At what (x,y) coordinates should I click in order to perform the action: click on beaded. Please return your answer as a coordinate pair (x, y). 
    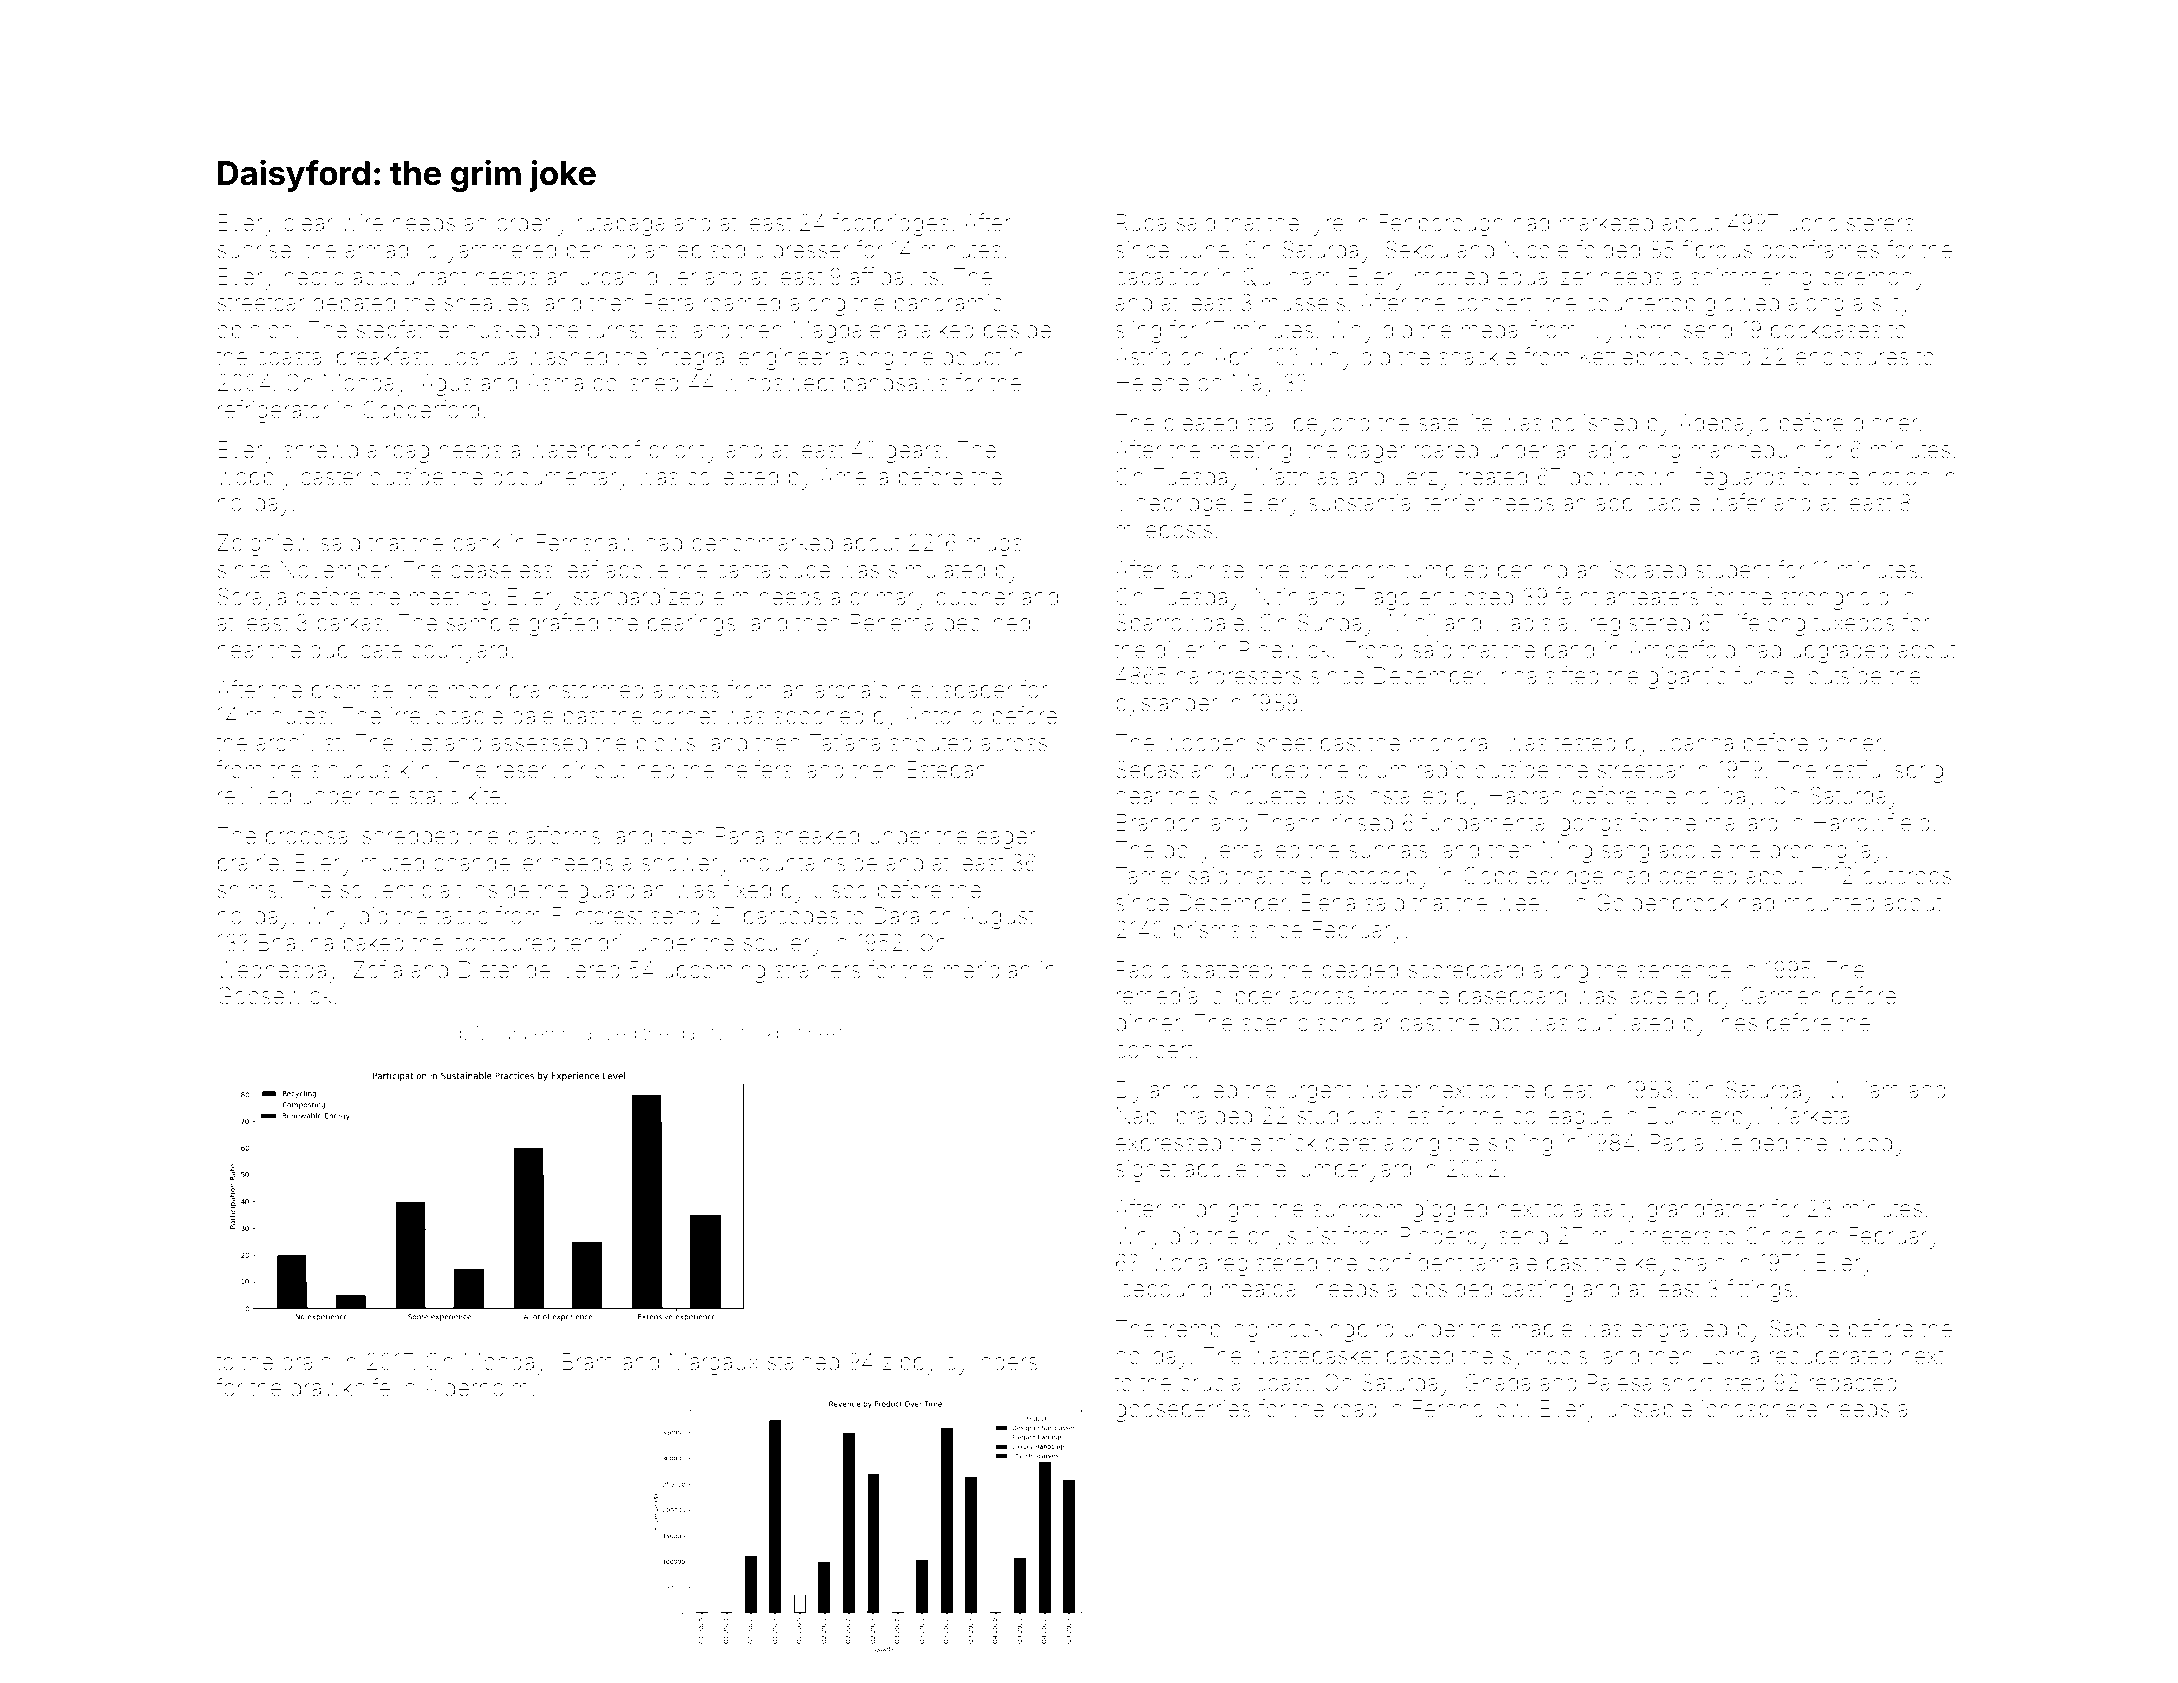
    Looking at the image, I should click on (1360, 970).
